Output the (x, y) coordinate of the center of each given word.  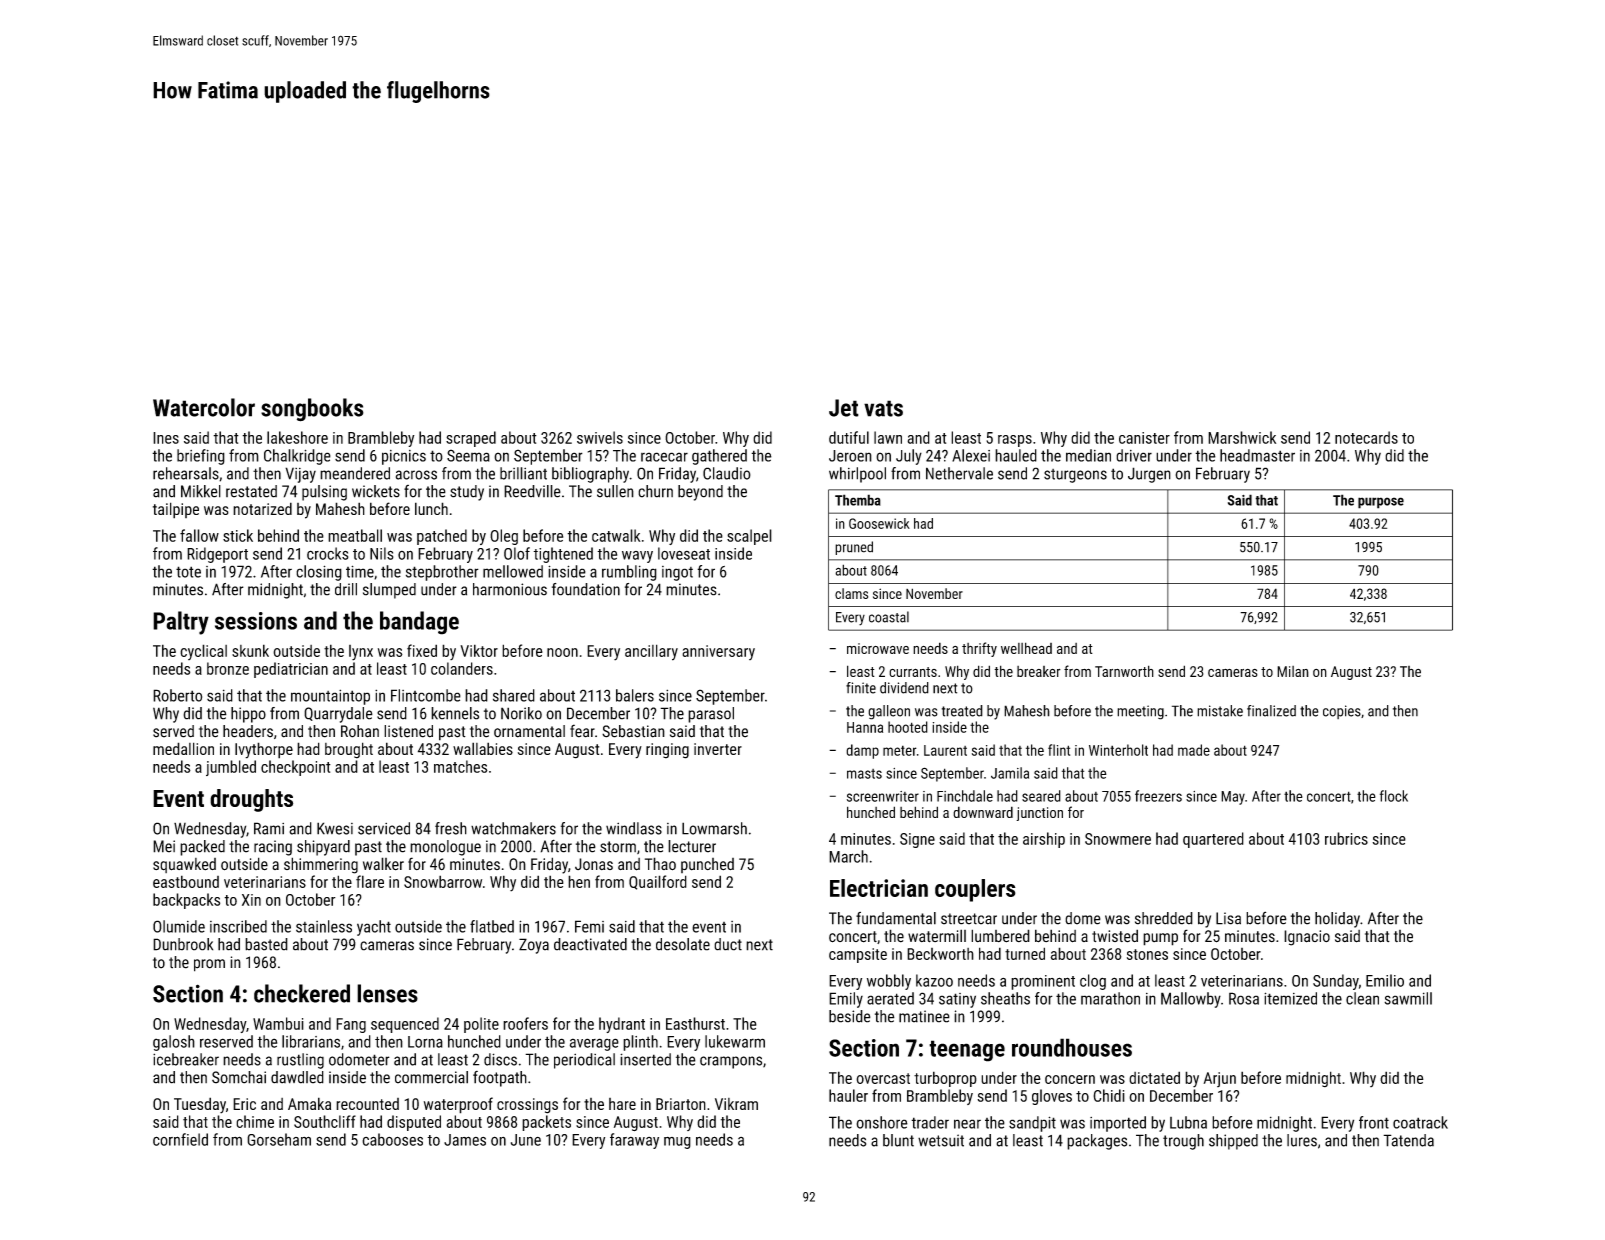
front (1374, 1122)
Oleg (504, 537)
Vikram (736, 1104)
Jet (844, 408)
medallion (183, 748)
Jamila (1010, 773)
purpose (1381, 503)
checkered (302, 993)
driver (1134, 455)
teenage (967, 1051)
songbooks (312, 410)
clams (851, 593)
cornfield (180, 1139)
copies (1342, 712)
